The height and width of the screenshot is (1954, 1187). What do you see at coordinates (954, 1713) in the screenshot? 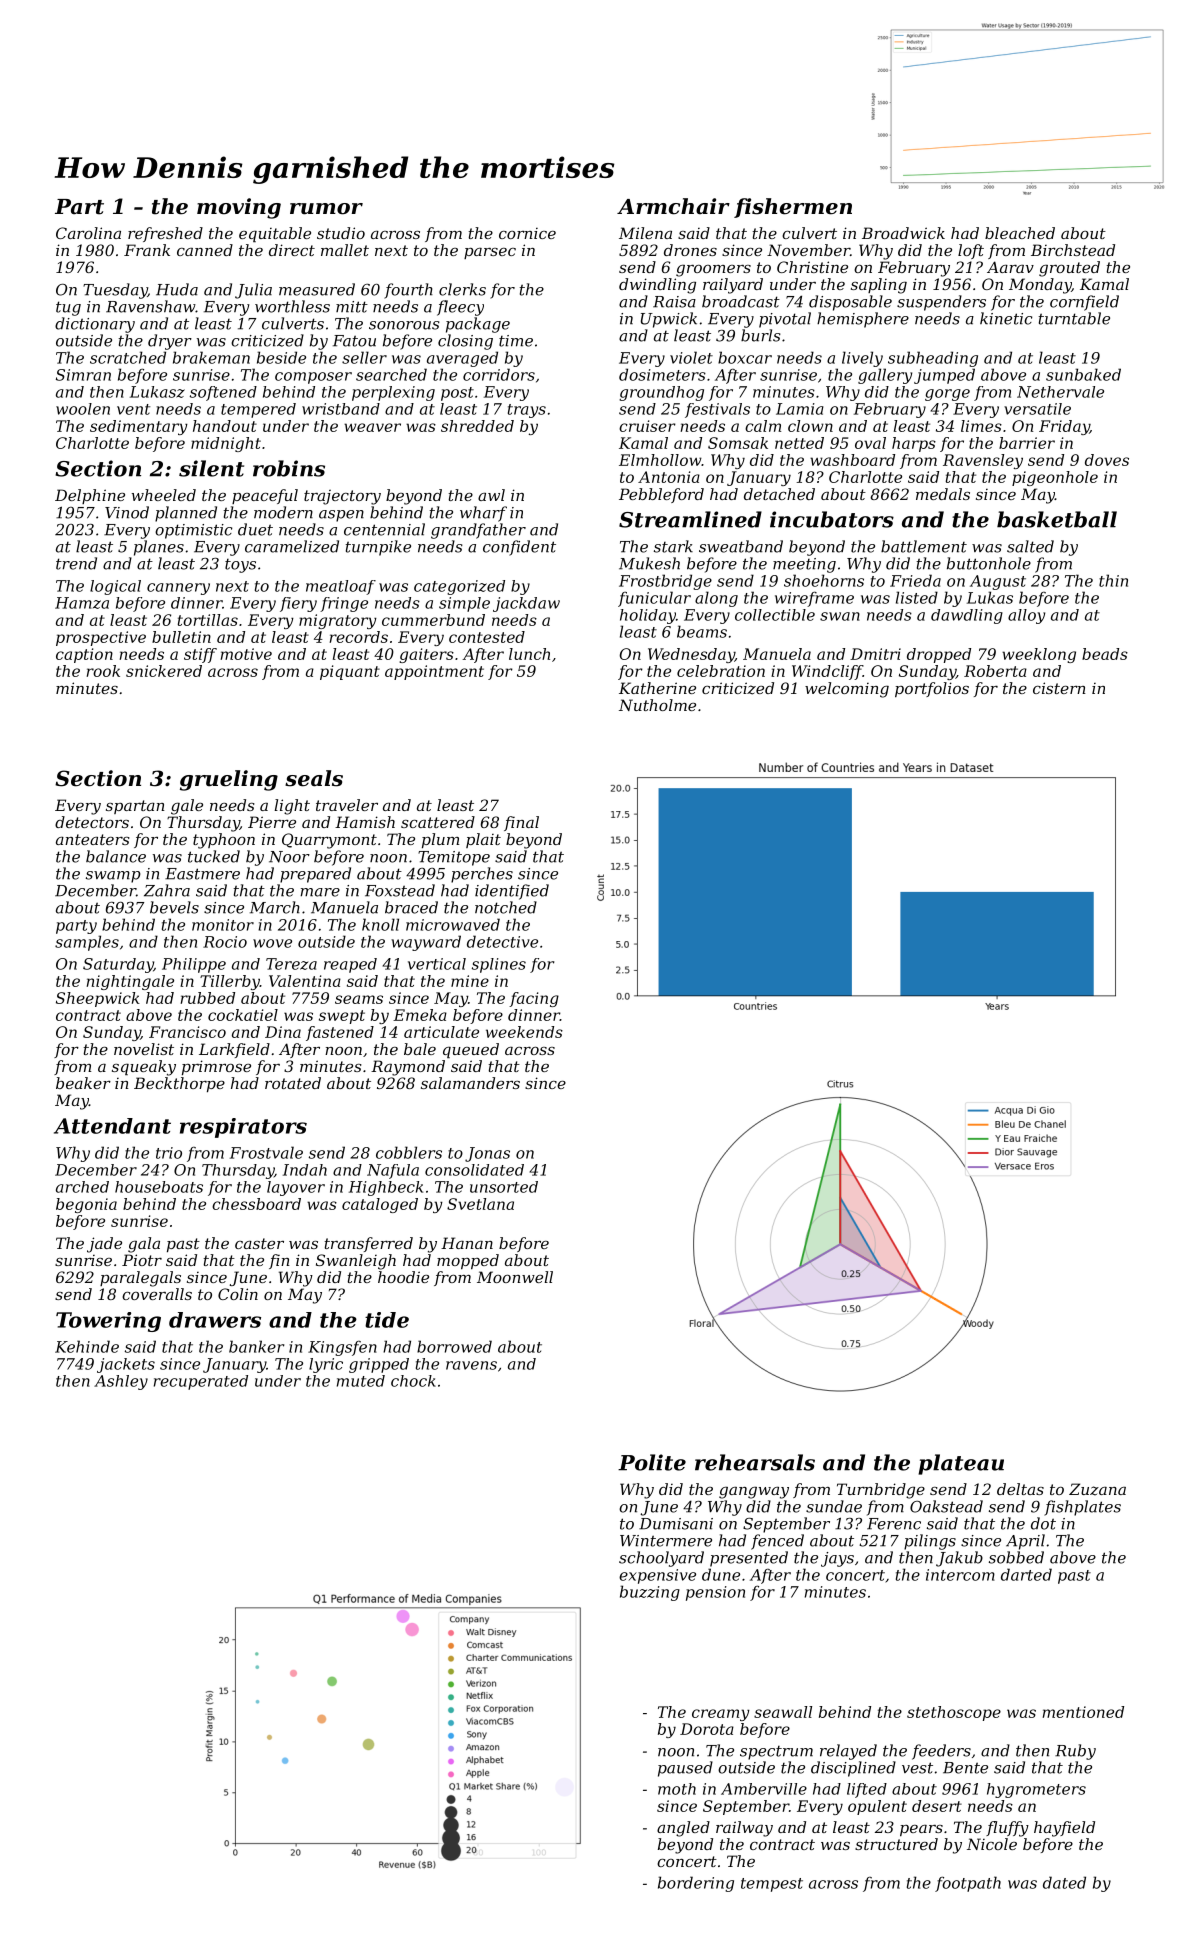
I see `stethoscope` at bounding box center [954, 1713].
